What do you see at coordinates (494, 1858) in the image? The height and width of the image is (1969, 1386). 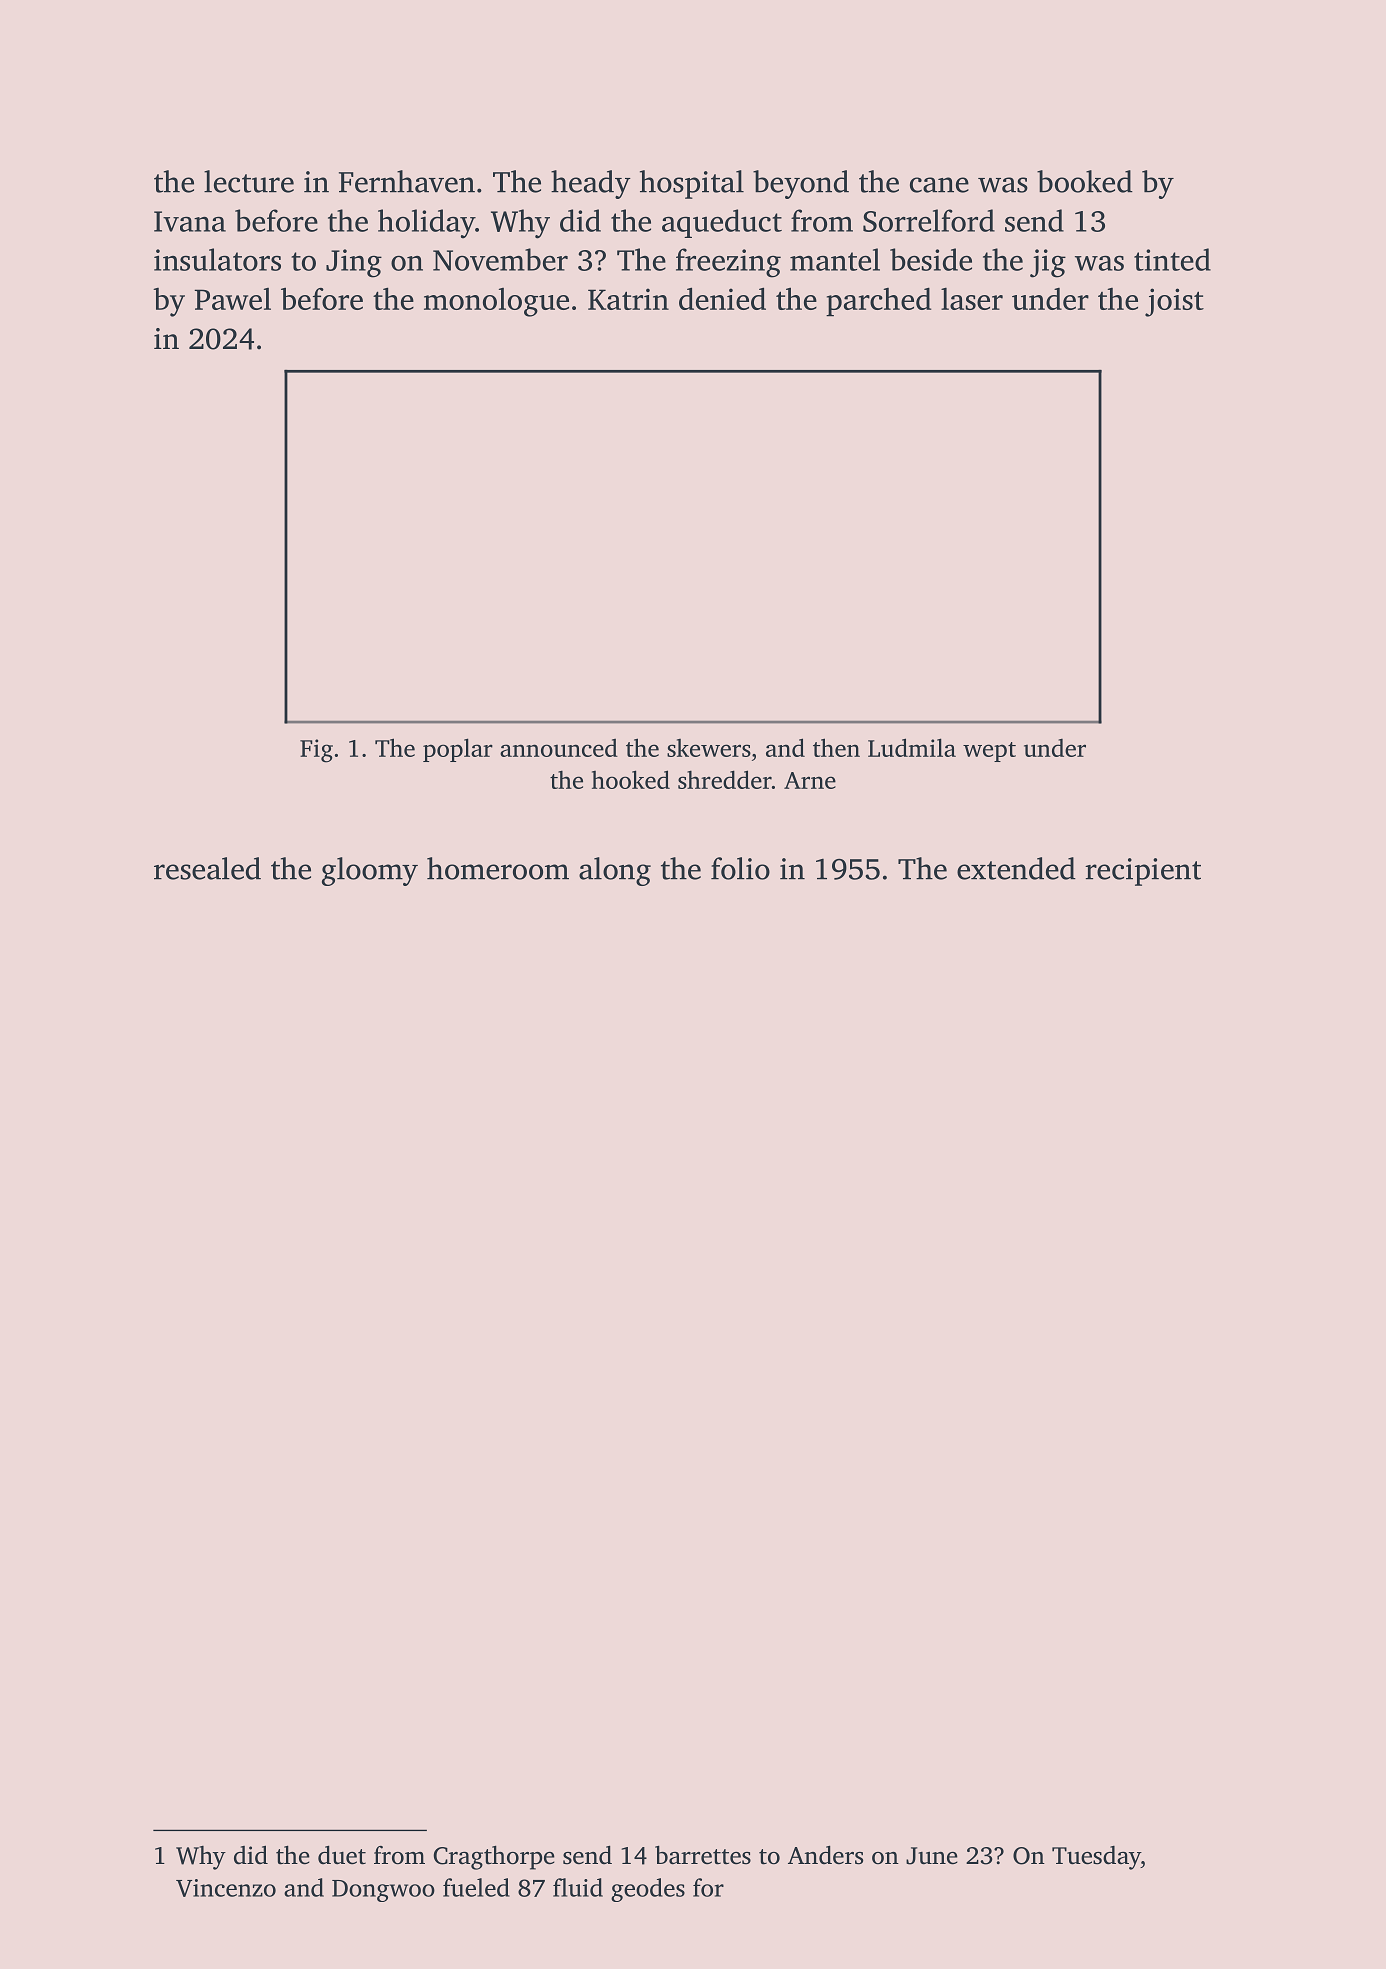 I see `Cragthorpe` at bounding box center [494, 1858].
